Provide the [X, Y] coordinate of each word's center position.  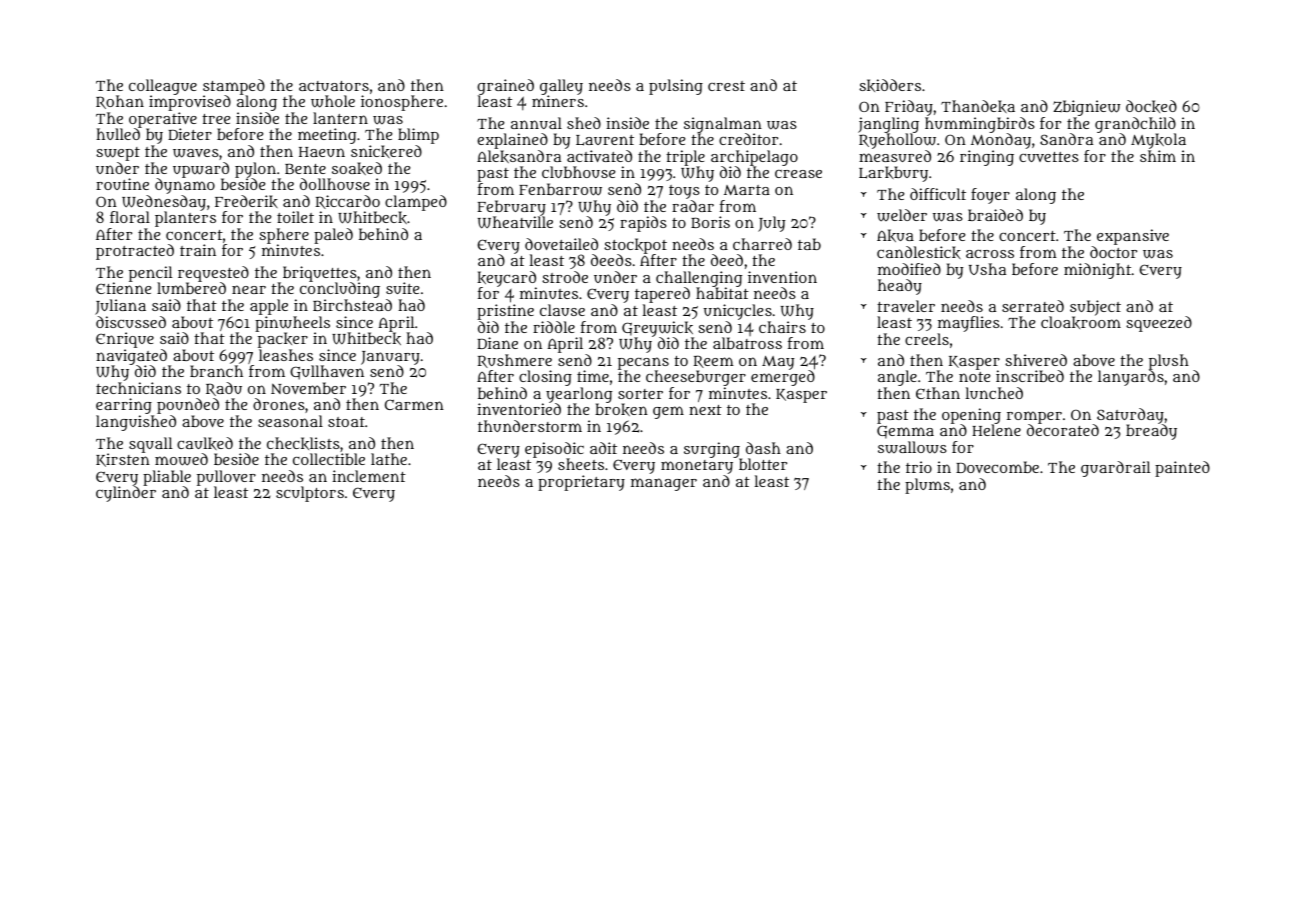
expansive [1133, 237]
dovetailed [561, 244]
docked [1151, 106]
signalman [723, 125]
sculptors [310, 494]
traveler [906, 306]
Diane [497, 343]
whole [333, 101]
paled [333, 236]
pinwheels [292, 324]
